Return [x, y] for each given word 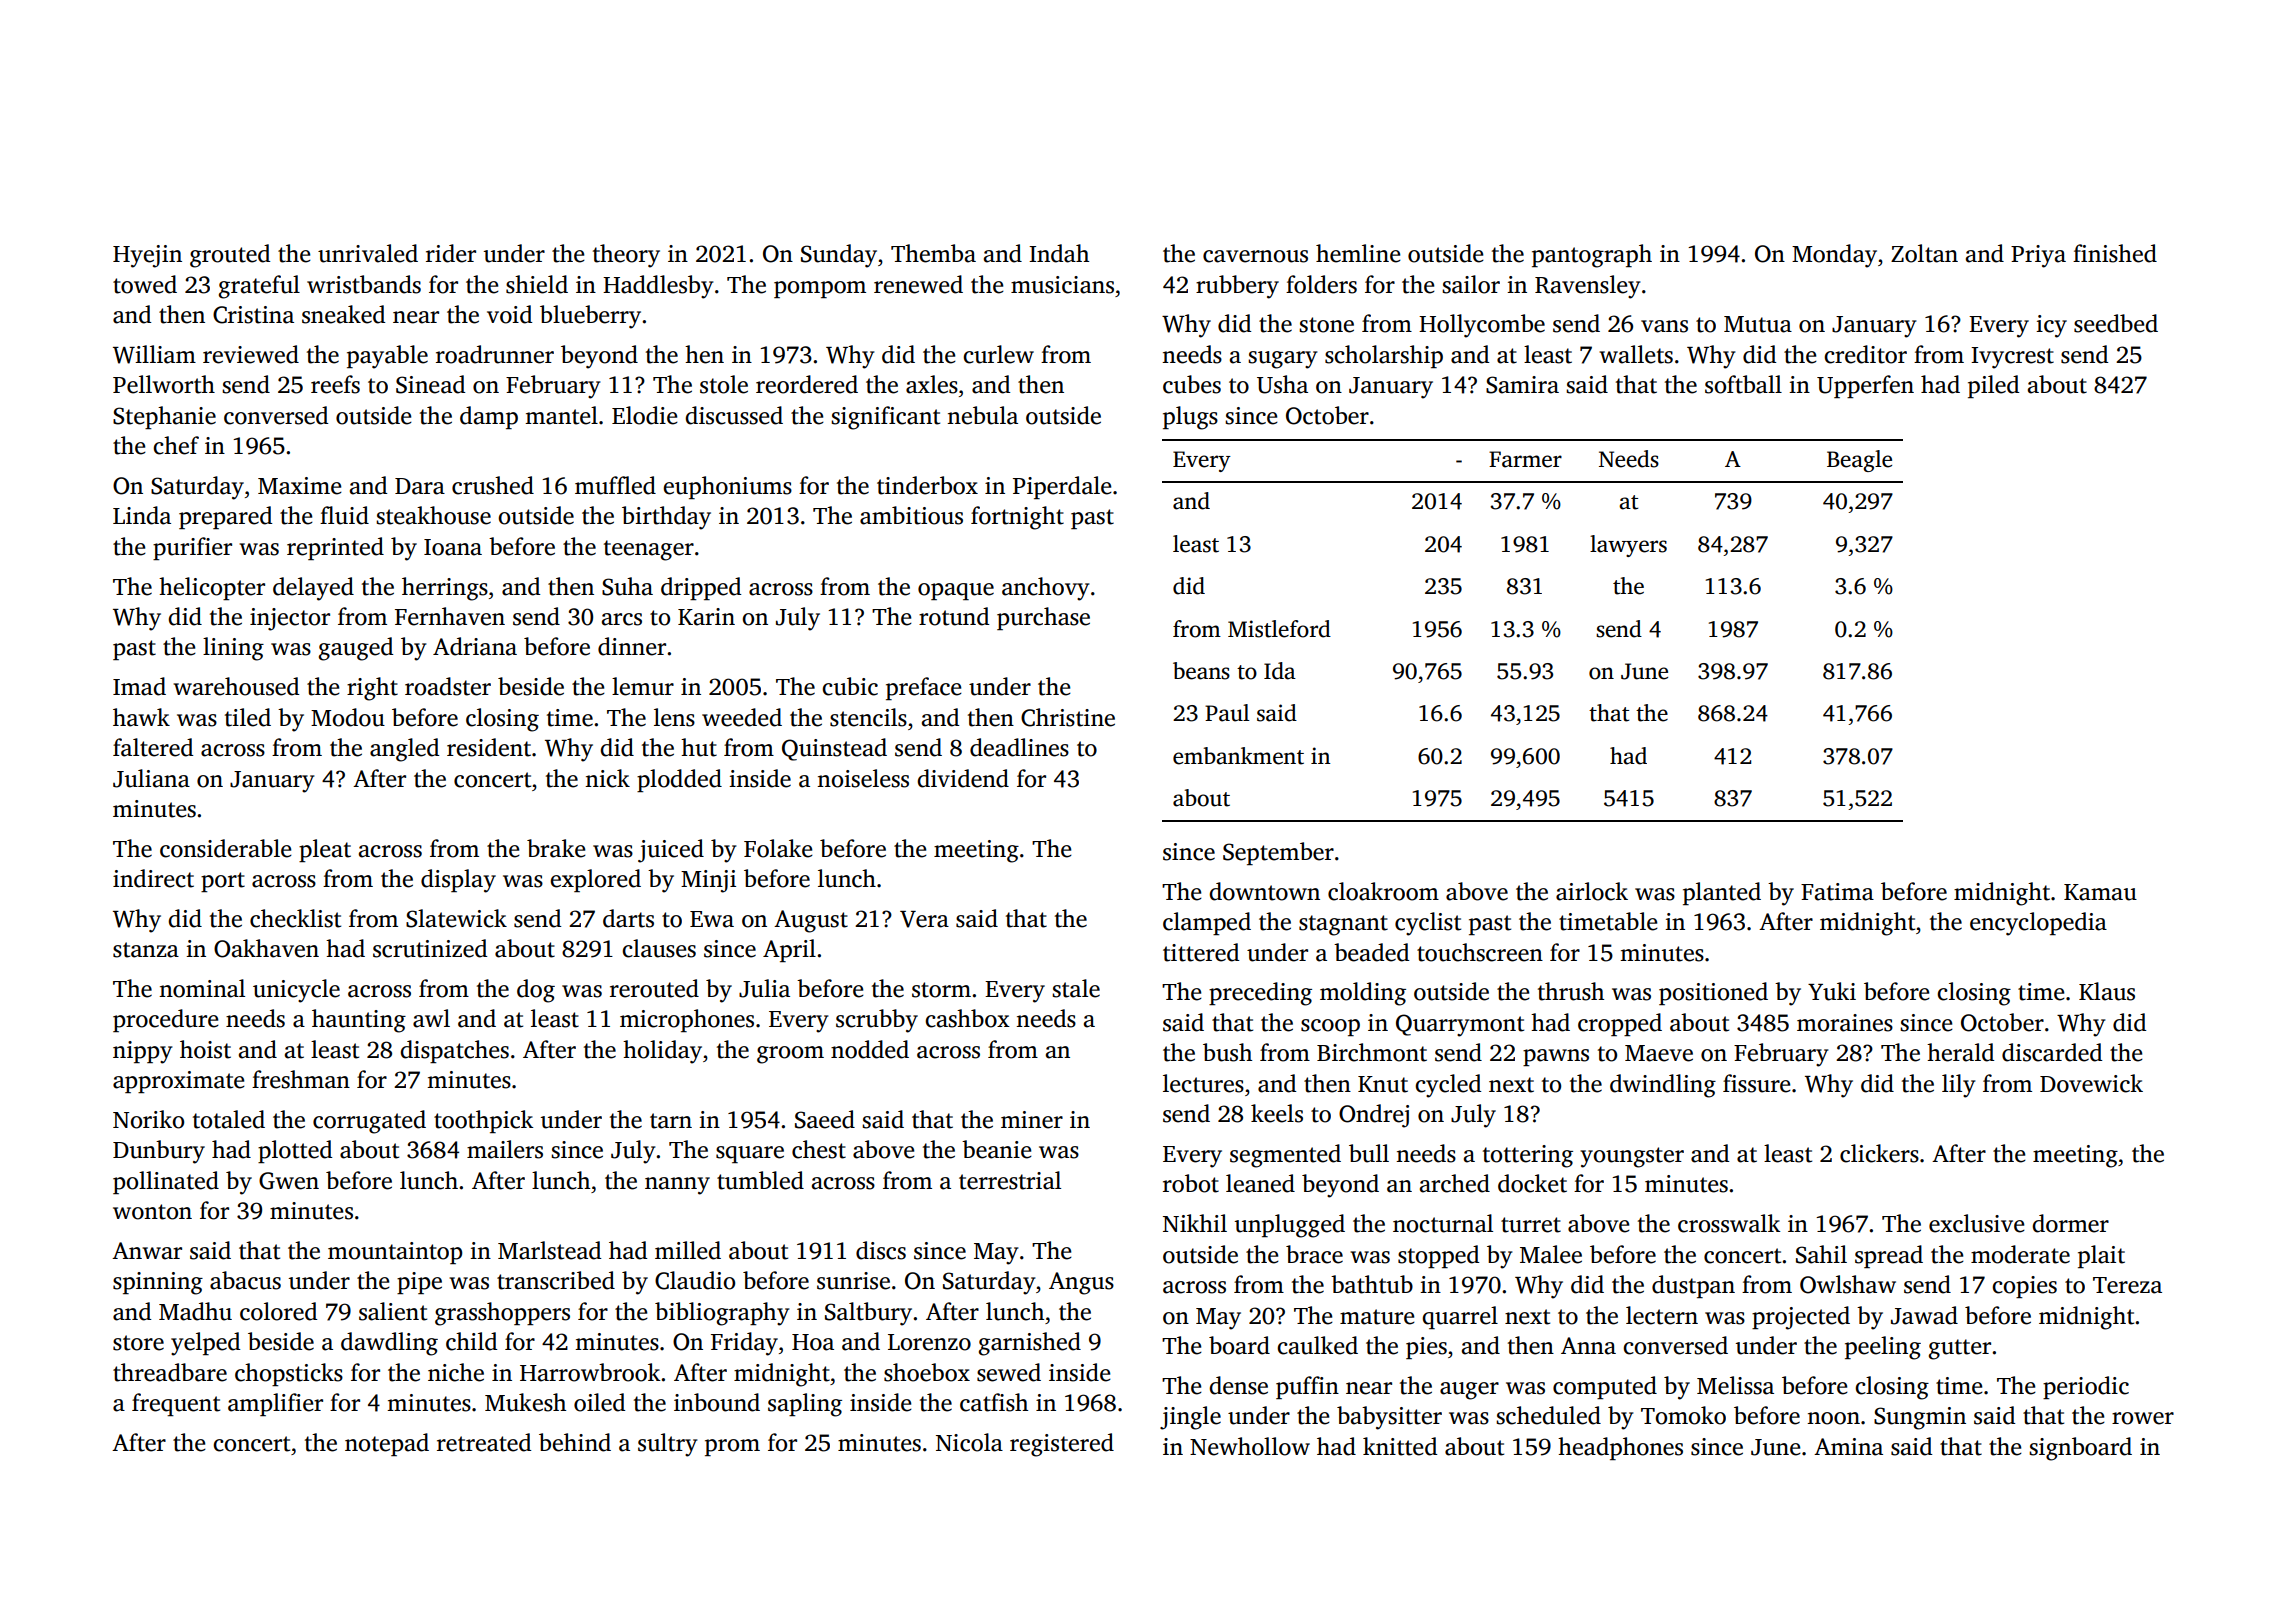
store [138, 1343]
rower [2143, 1418]
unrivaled [368, 253]
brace [1314, 1254]
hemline [1358, 253]
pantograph [1592, 256]
